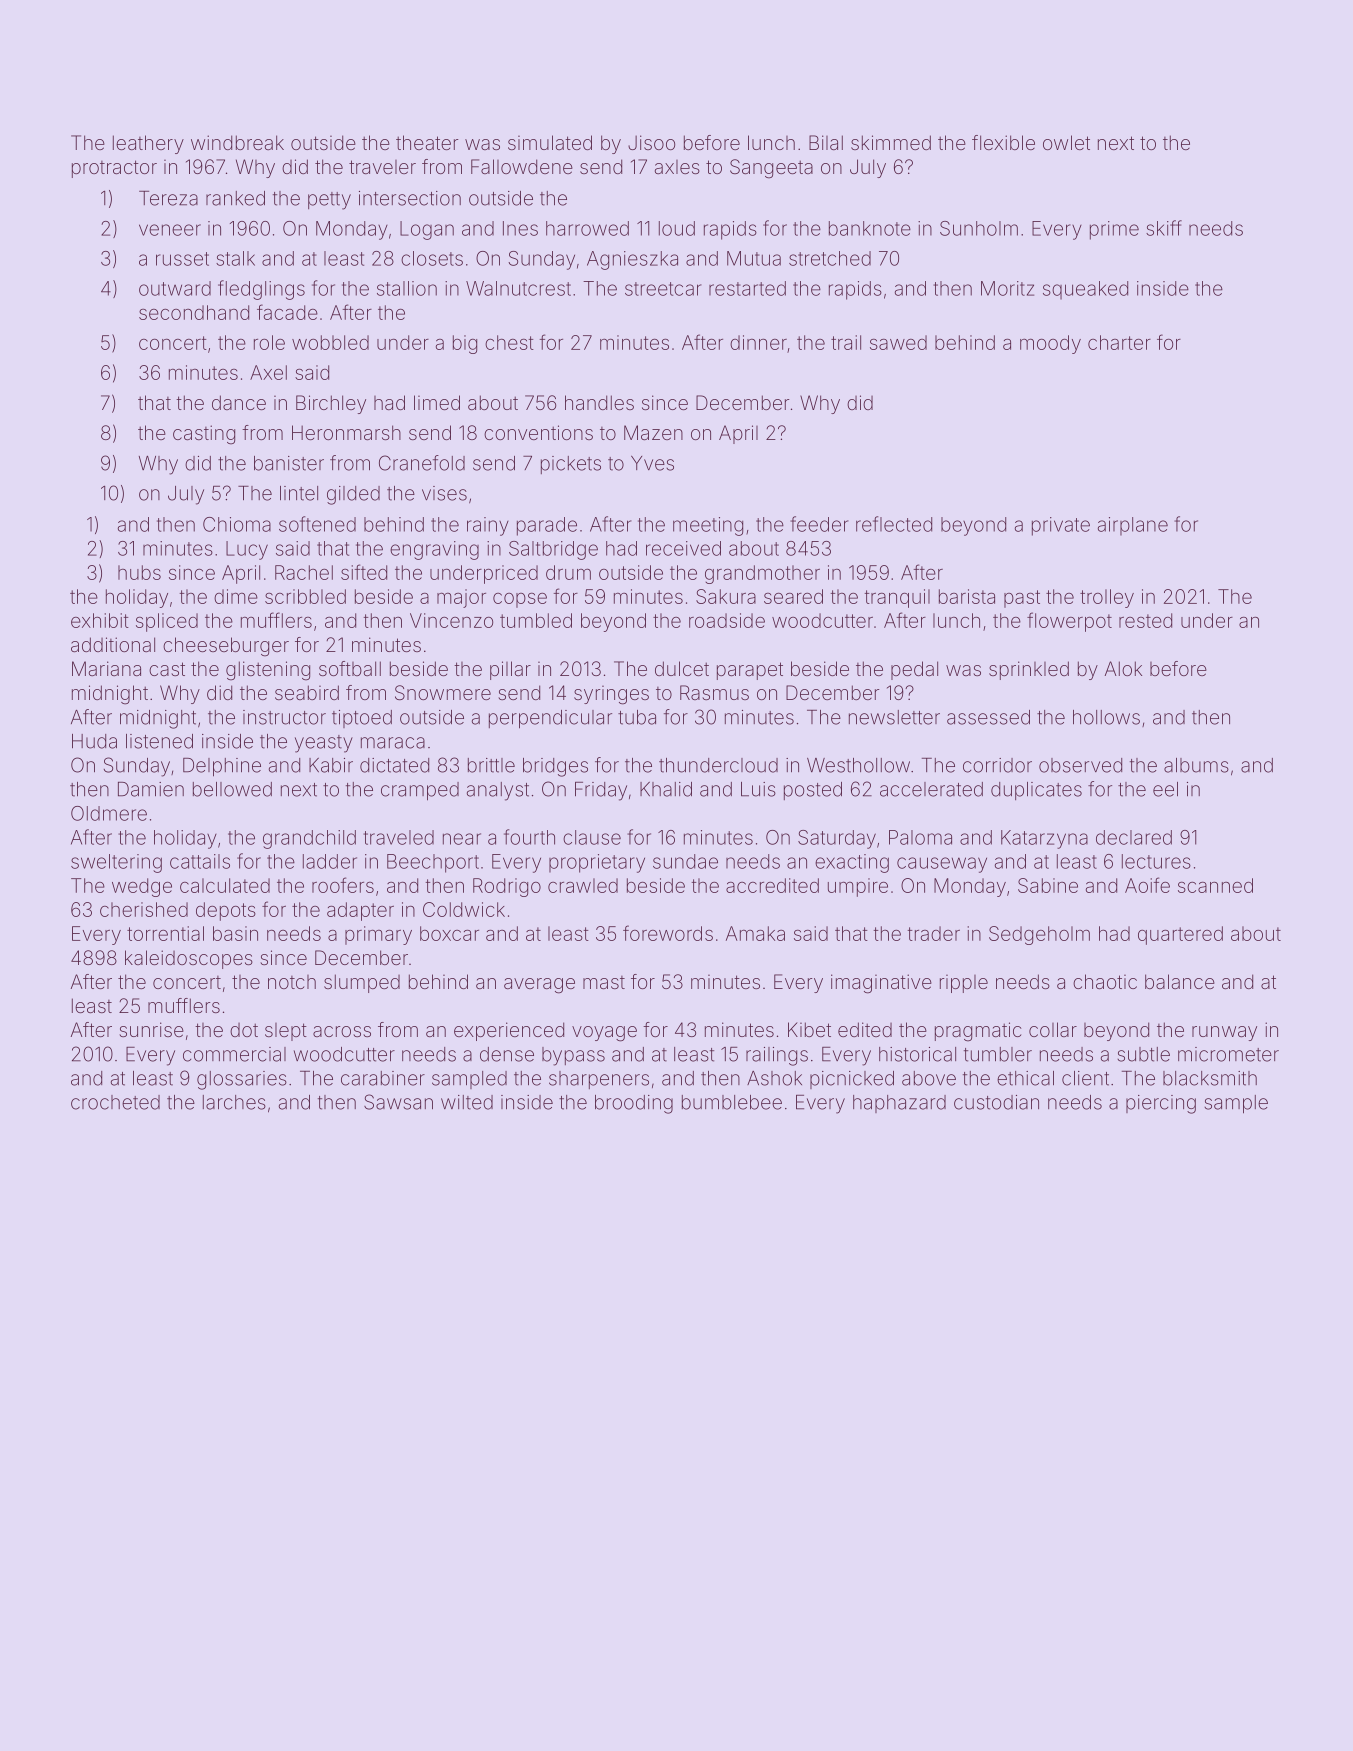 The height and width of the screenshot is (1751, 1353). I want to click on scanned, so click(1215, 885).
